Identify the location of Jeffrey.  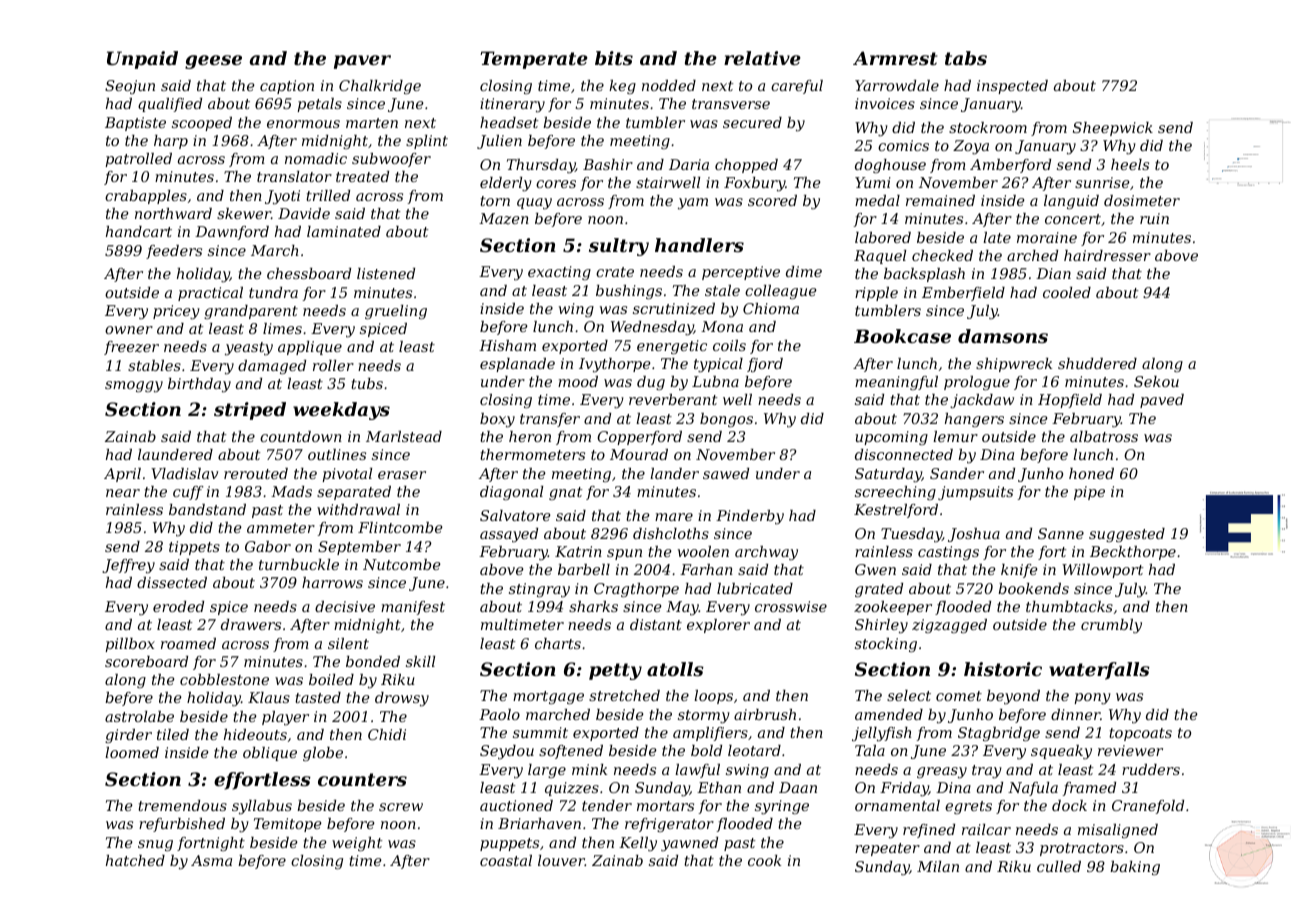
(128, 566).
